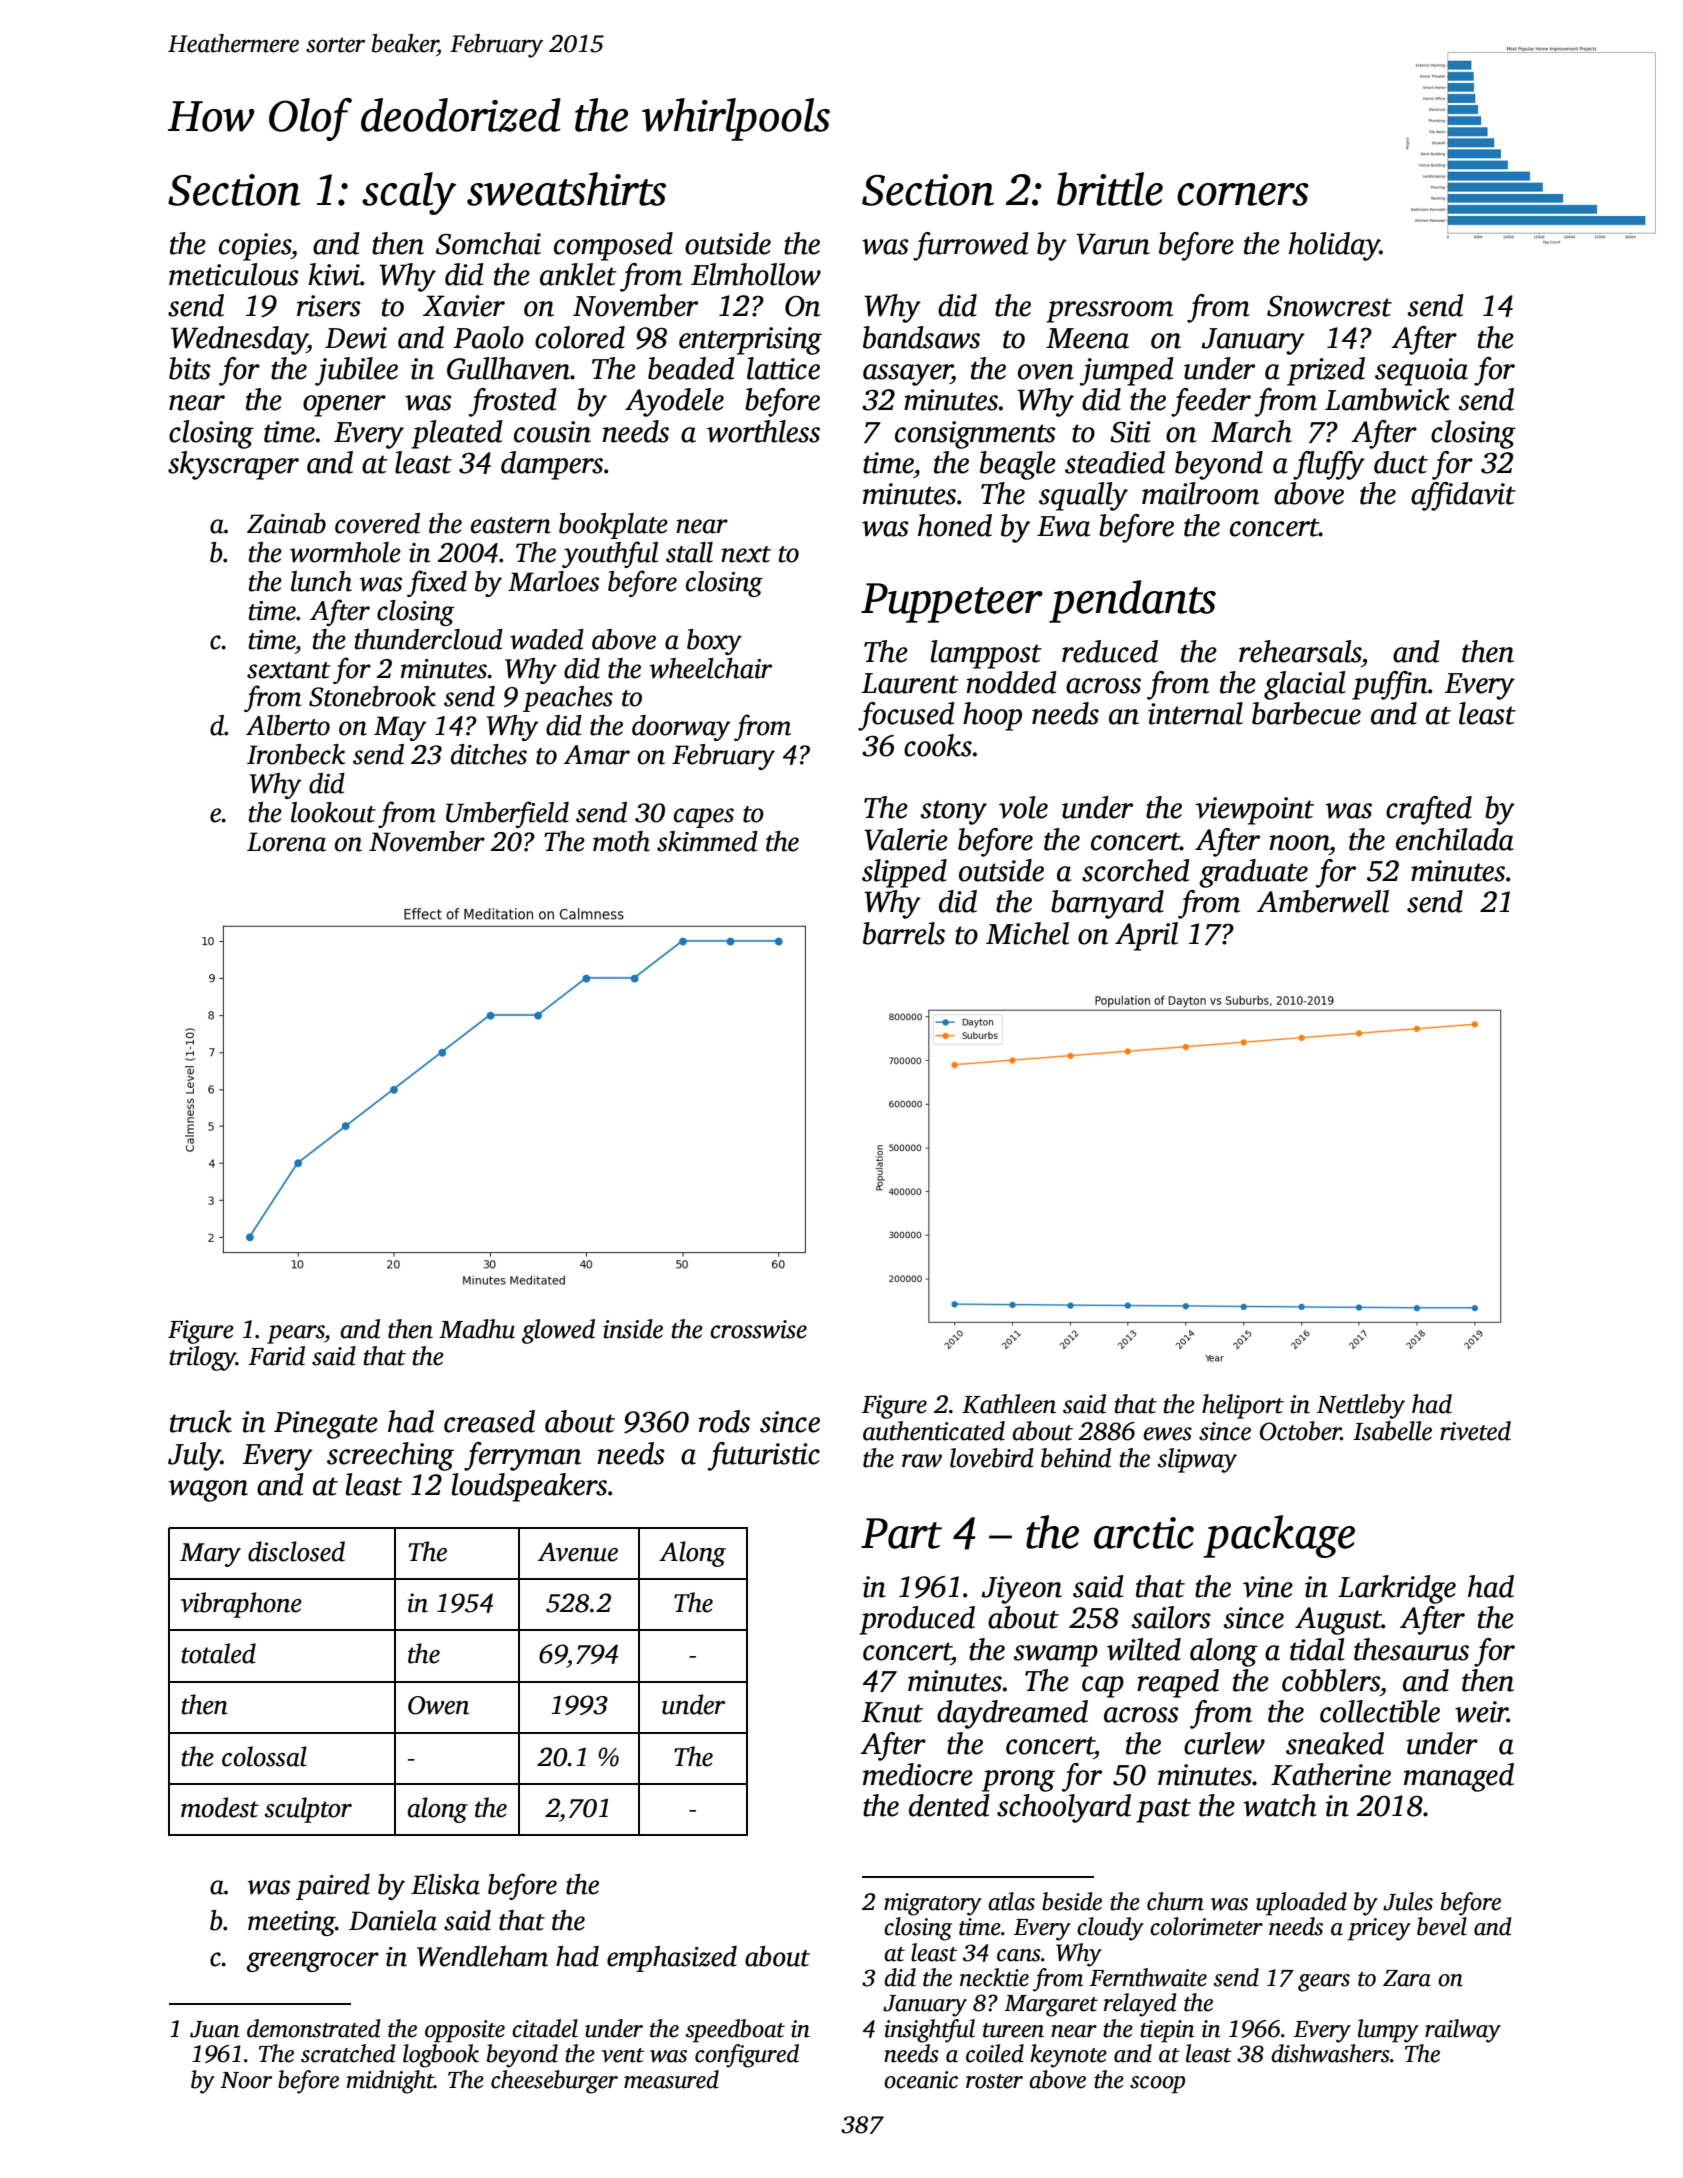  Describe the element at coordinates (296, 1334) in the page. I see `pears` at that location.
